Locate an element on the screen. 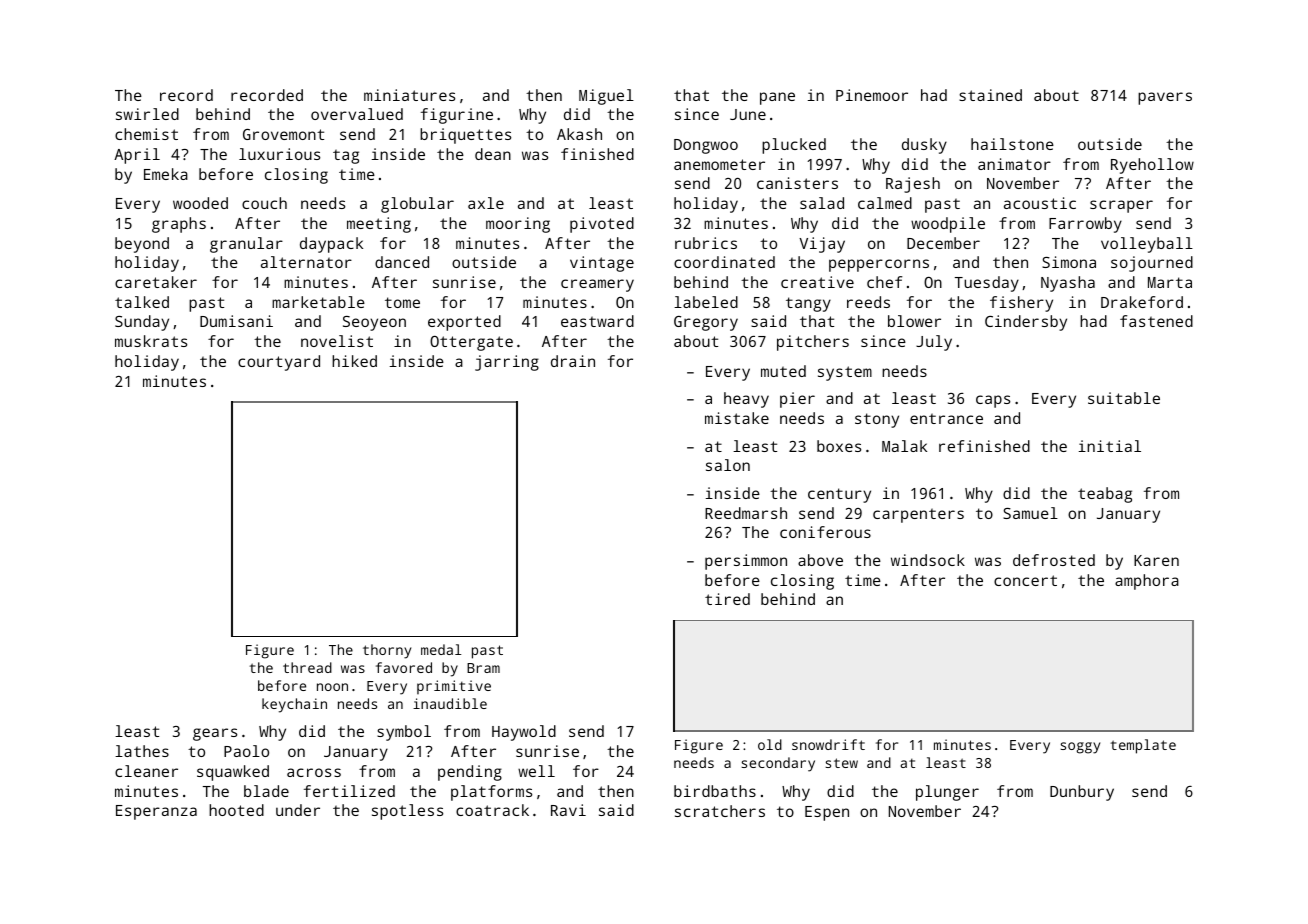  concert is located at coordinates (1025, 580).
